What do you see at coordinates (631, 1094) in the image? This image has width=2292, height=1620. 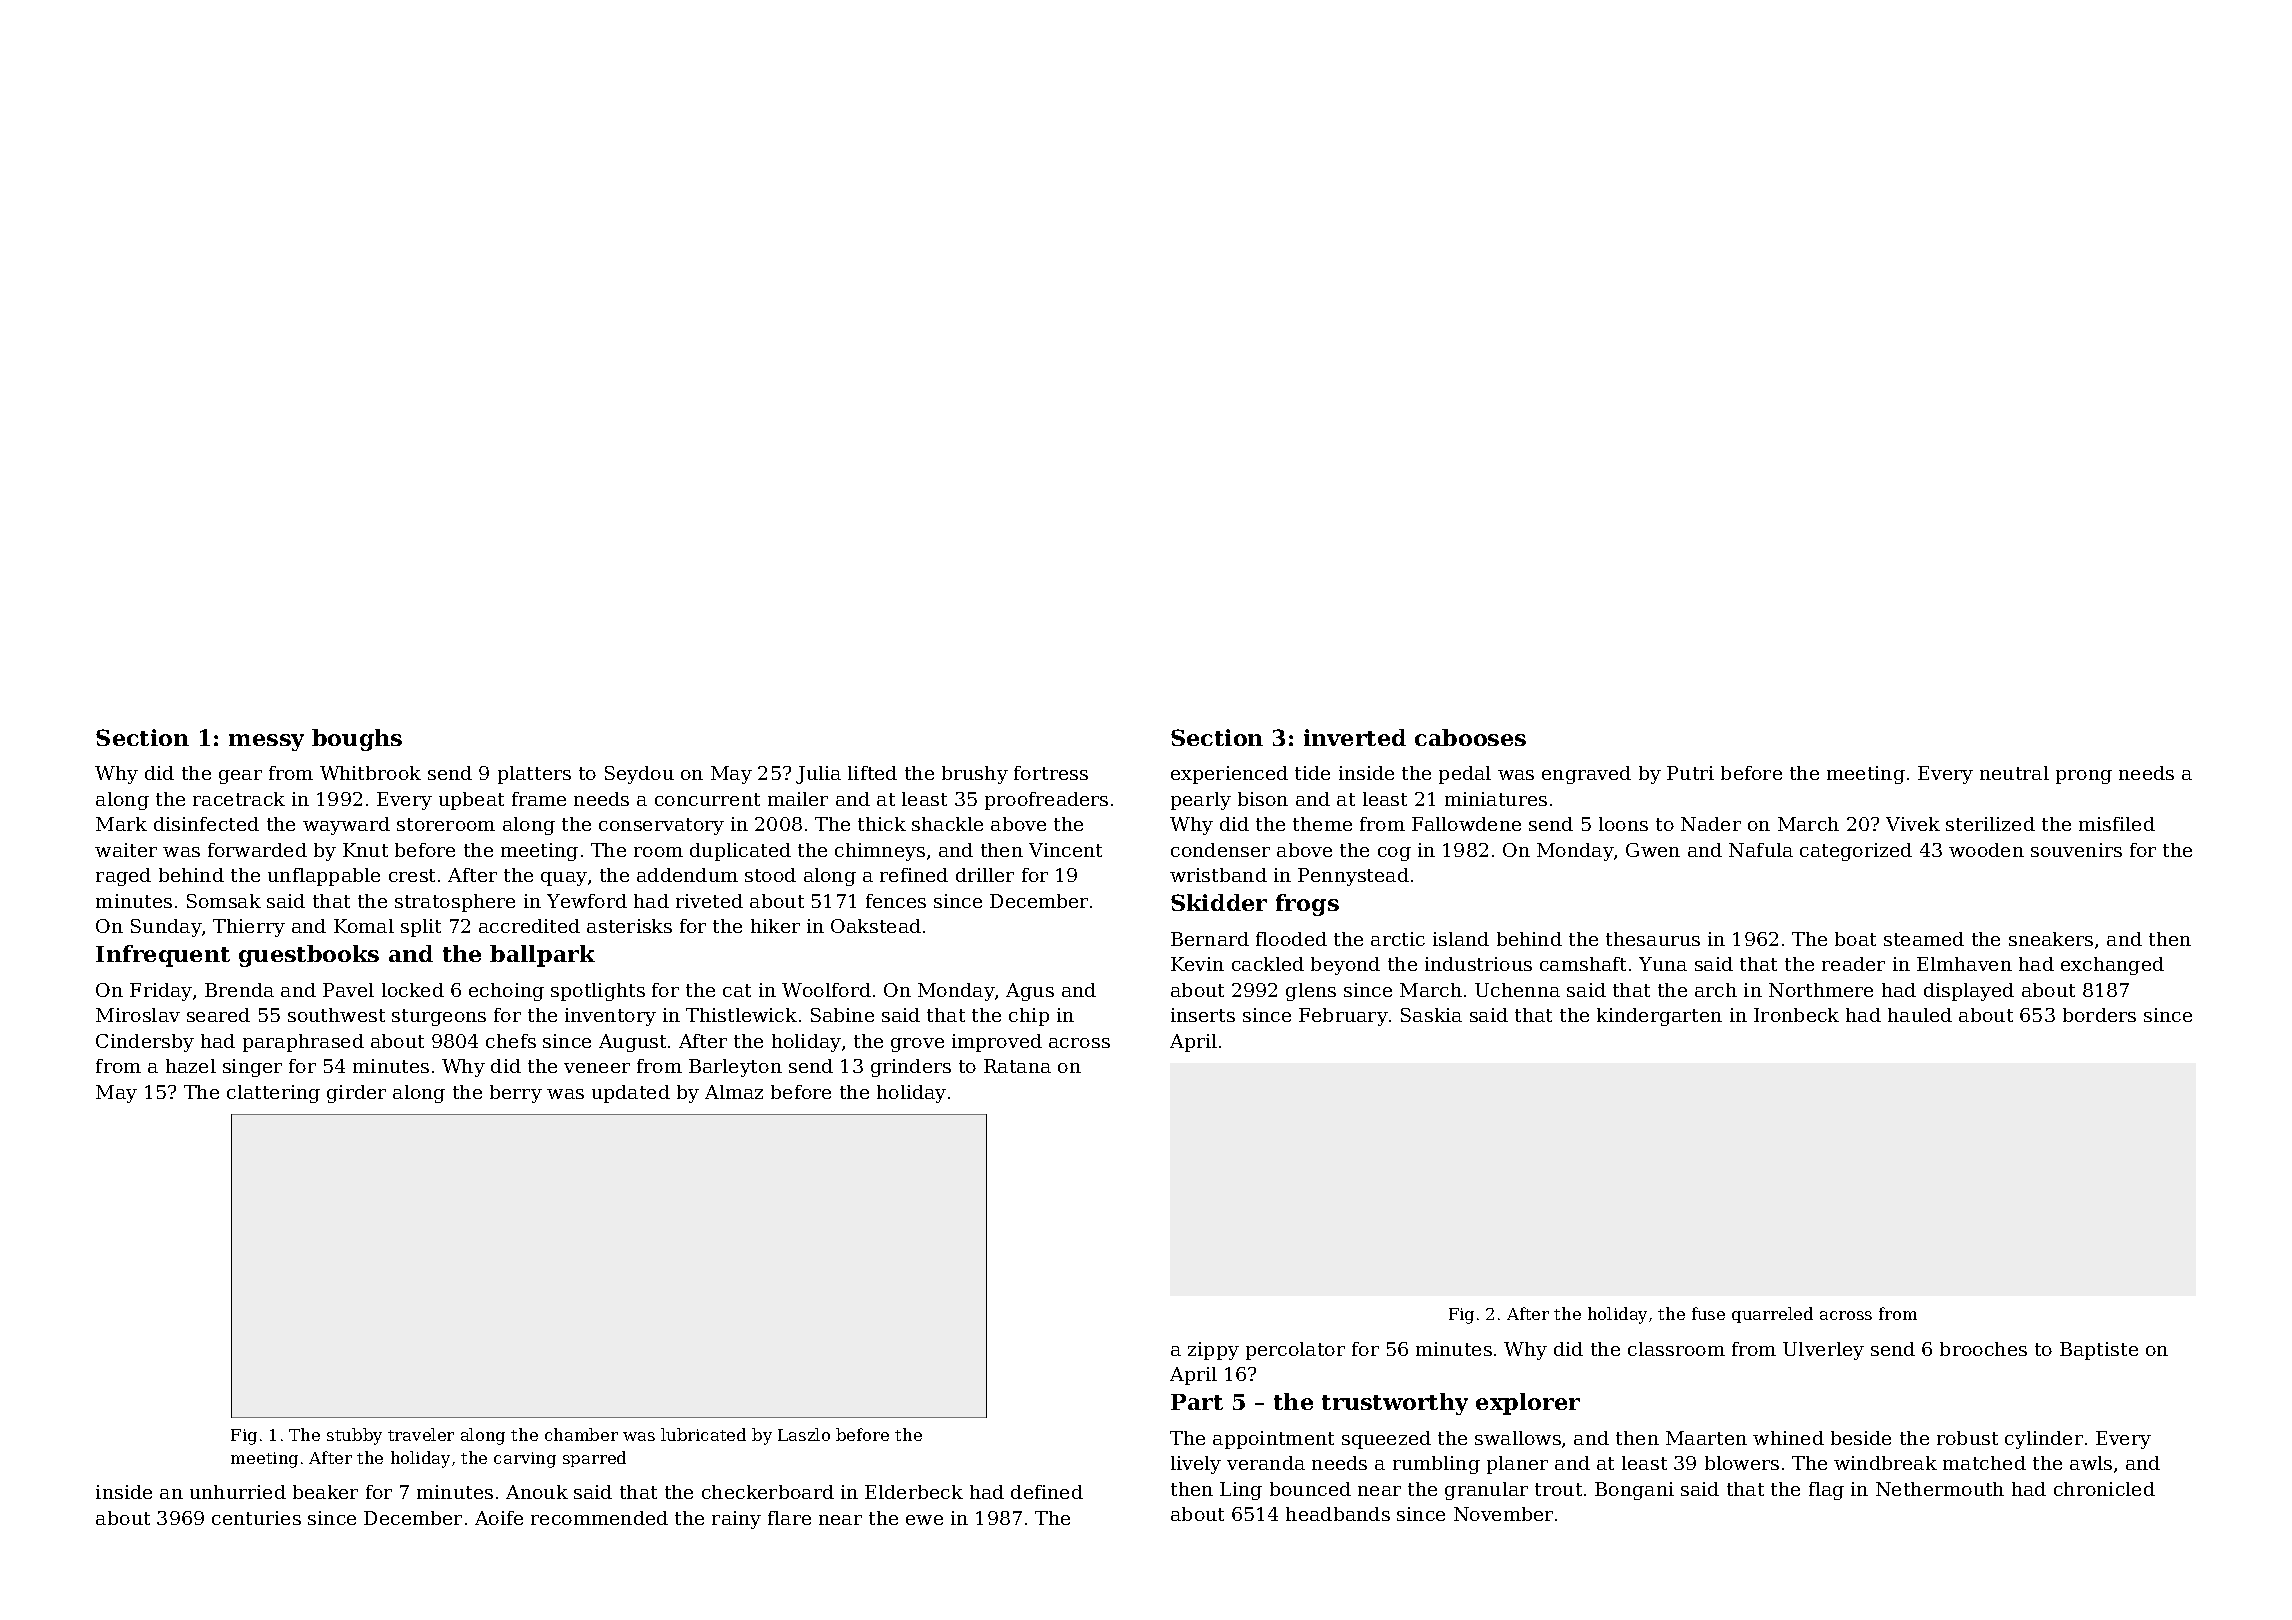 I see `updated` at bounding box center [631, 1094].
